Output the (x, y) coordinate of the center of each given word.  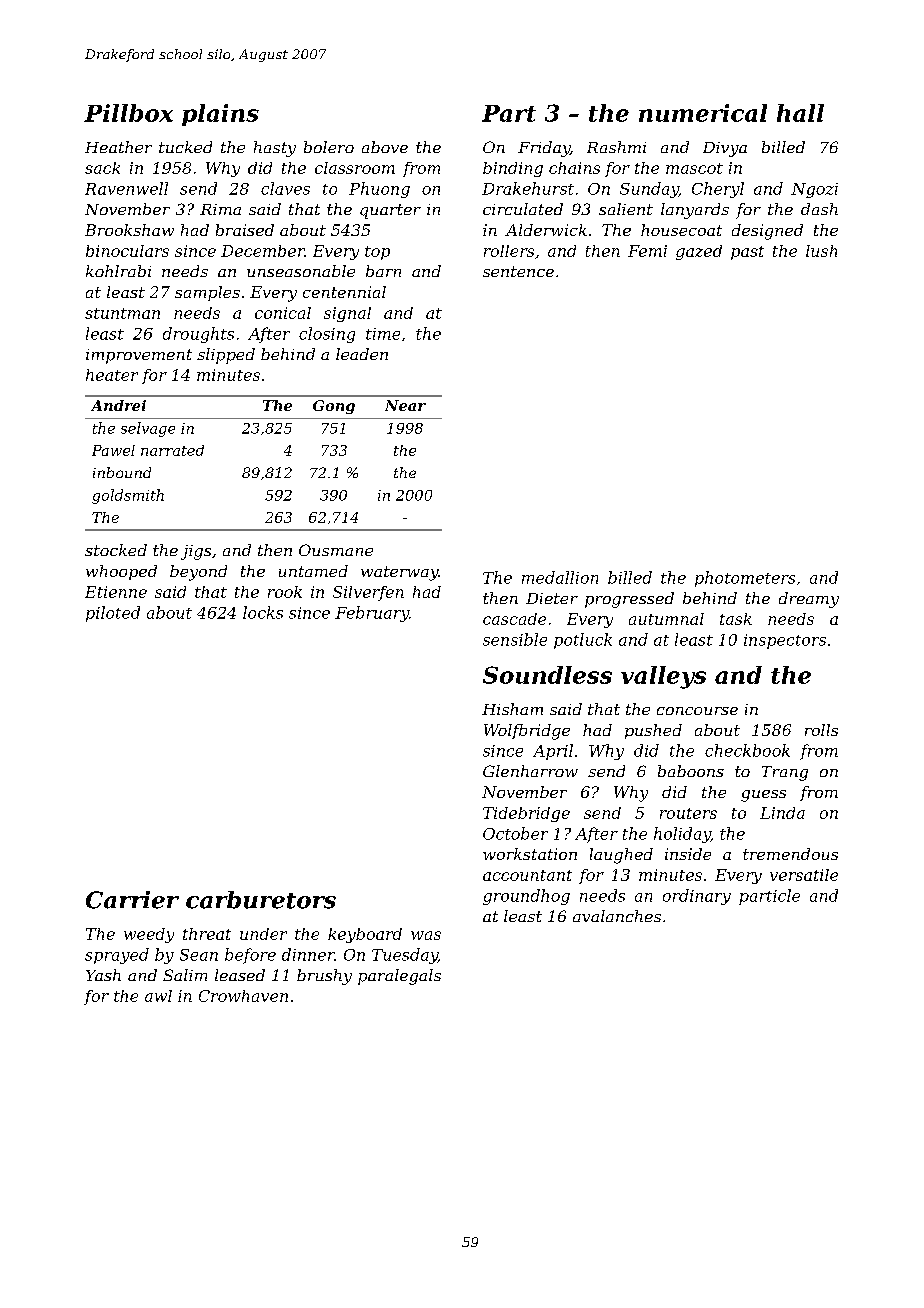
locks (263, 612)
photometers (745, 579)
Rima (220, 209)
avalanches (617, 916)
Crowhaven (243, 996)
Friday (544, 149)
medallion (560, 577)
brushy (324, 977)
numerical (703, 113)
